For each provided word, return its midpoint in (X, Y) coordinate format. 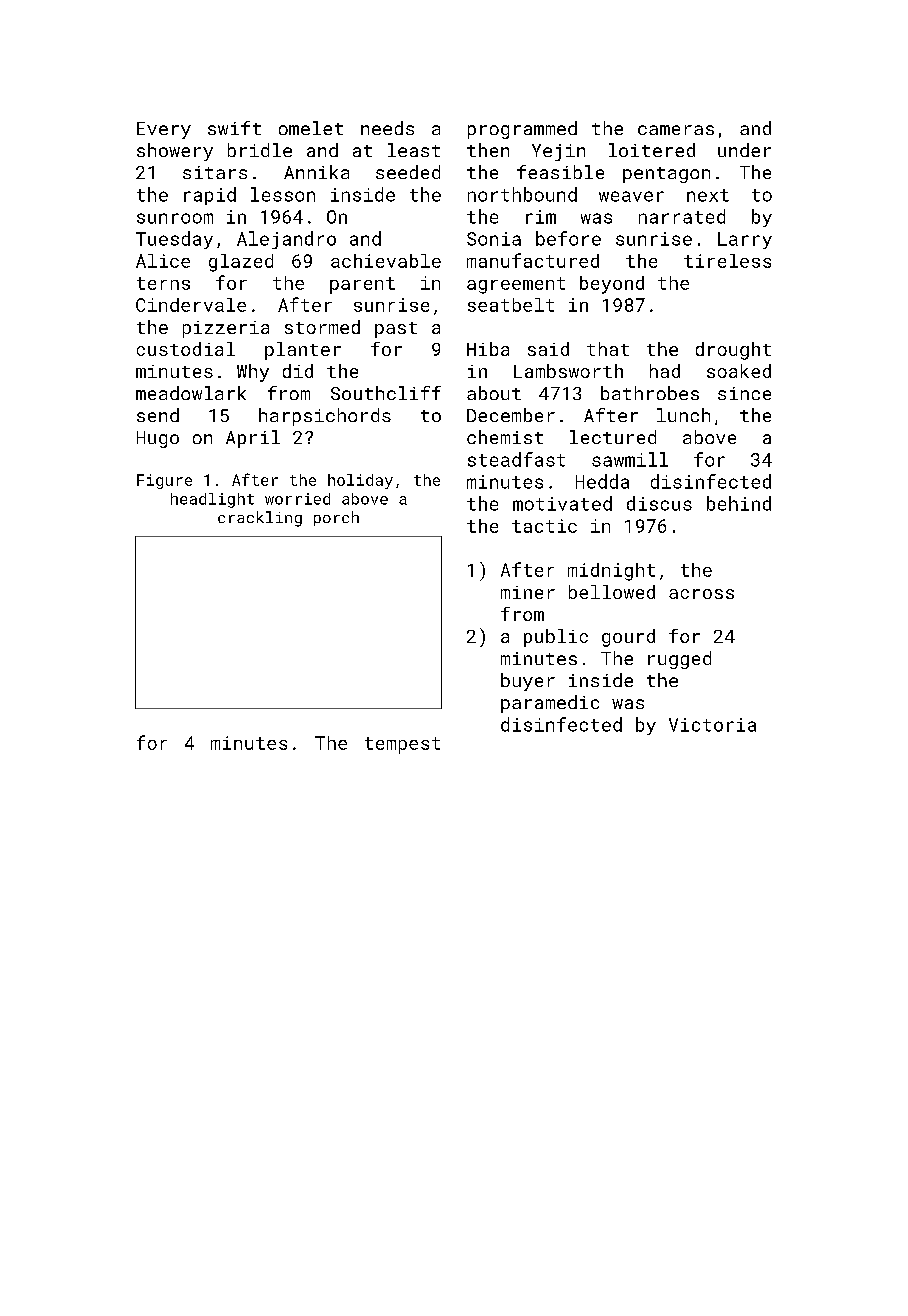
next (708, 195)
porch (336, 518)
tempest (402, 745)
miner (528, 592)
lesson (283, 194)
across (701, 594)
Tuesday (174, 240)
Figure (164, 481)
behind (739, 503)
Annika (316, 172)
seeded (408, 172)
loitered (652, 150)
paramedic (550, 704)
